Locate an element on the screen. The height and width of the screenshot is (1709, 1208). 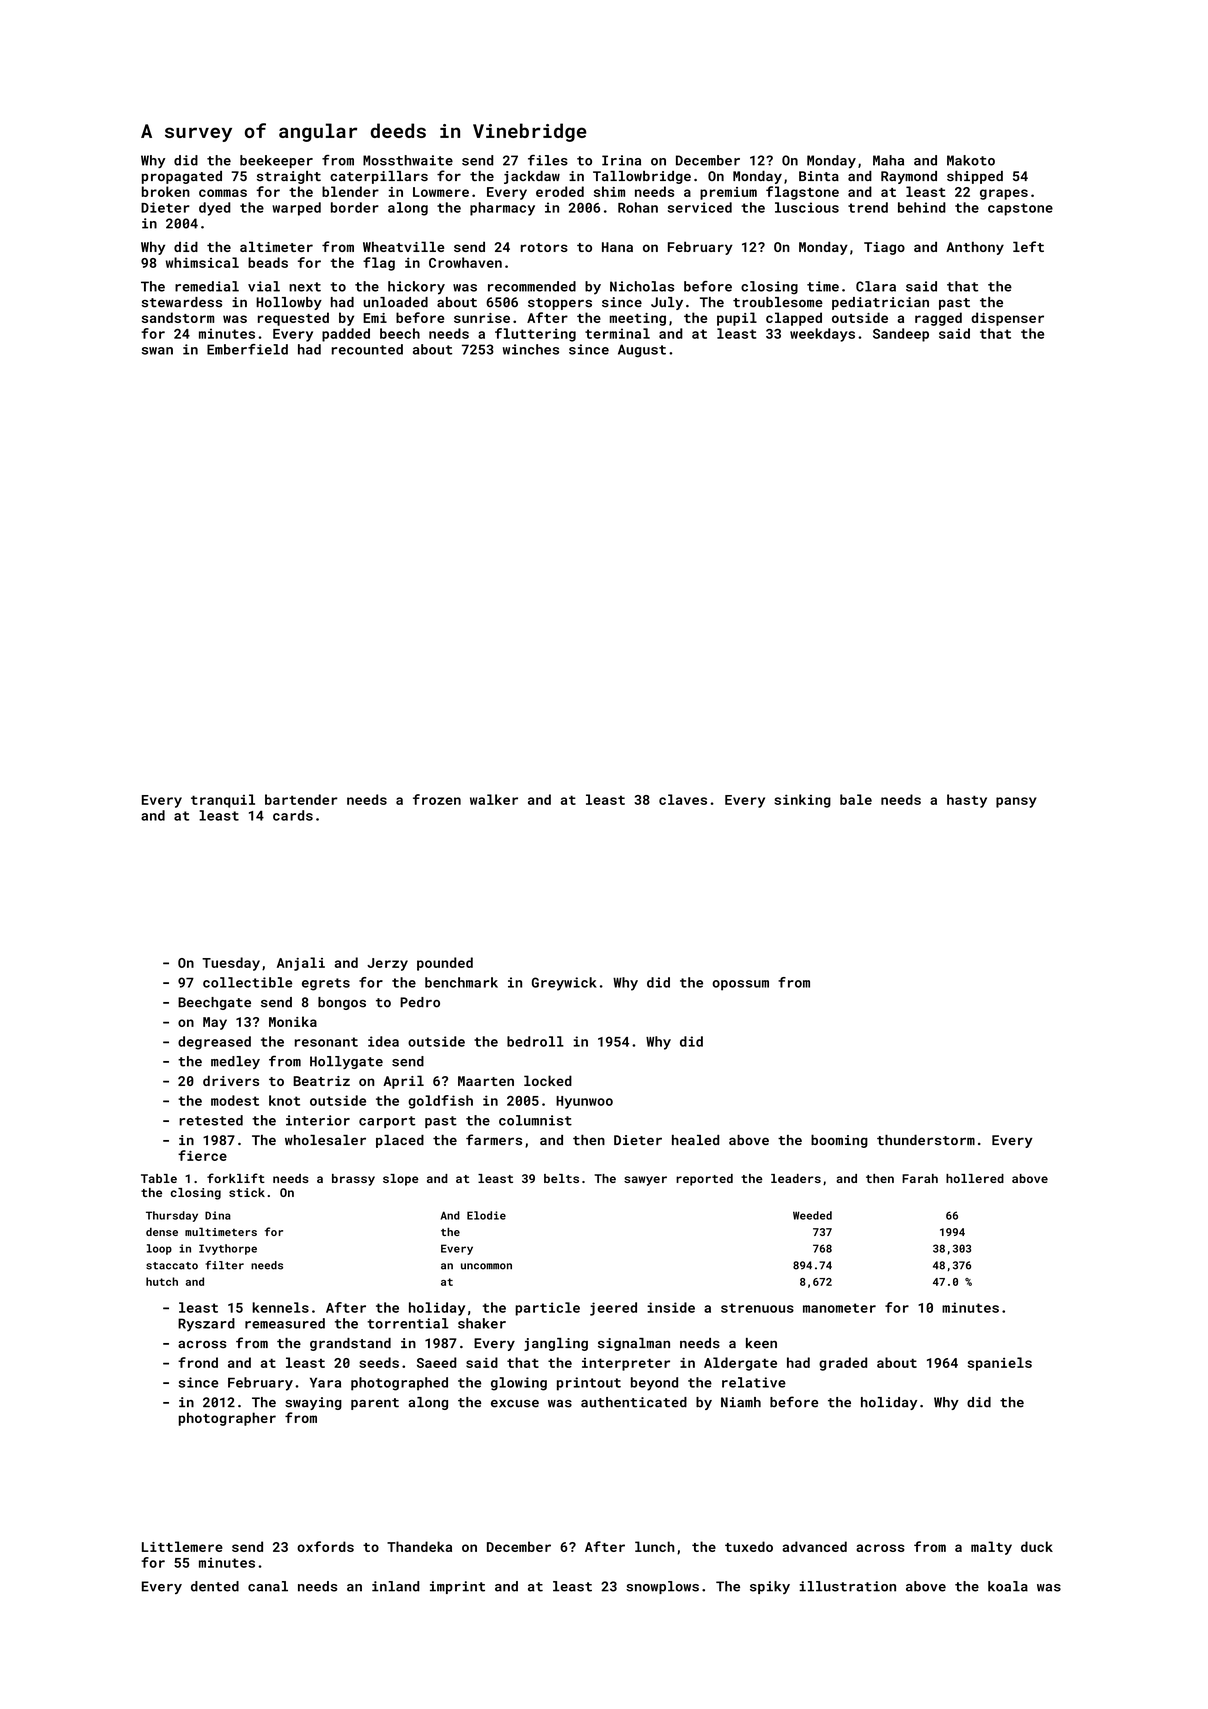
hollered is located at coordinates (975, 1178).
